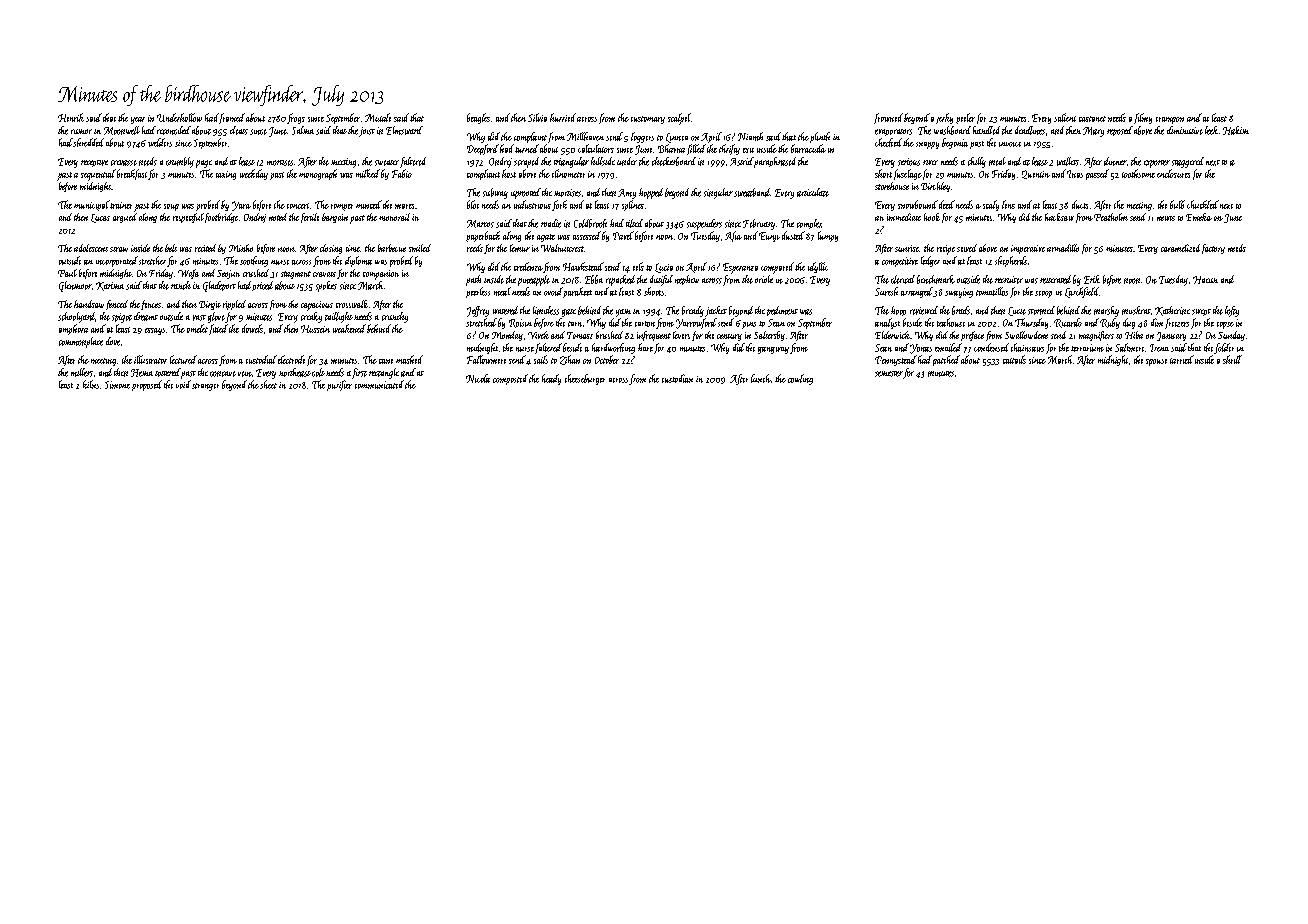  What do you see at coordinates (1203, 204) in the screenshot?
I see `chuckled` at bounding box center [1203, 204].
